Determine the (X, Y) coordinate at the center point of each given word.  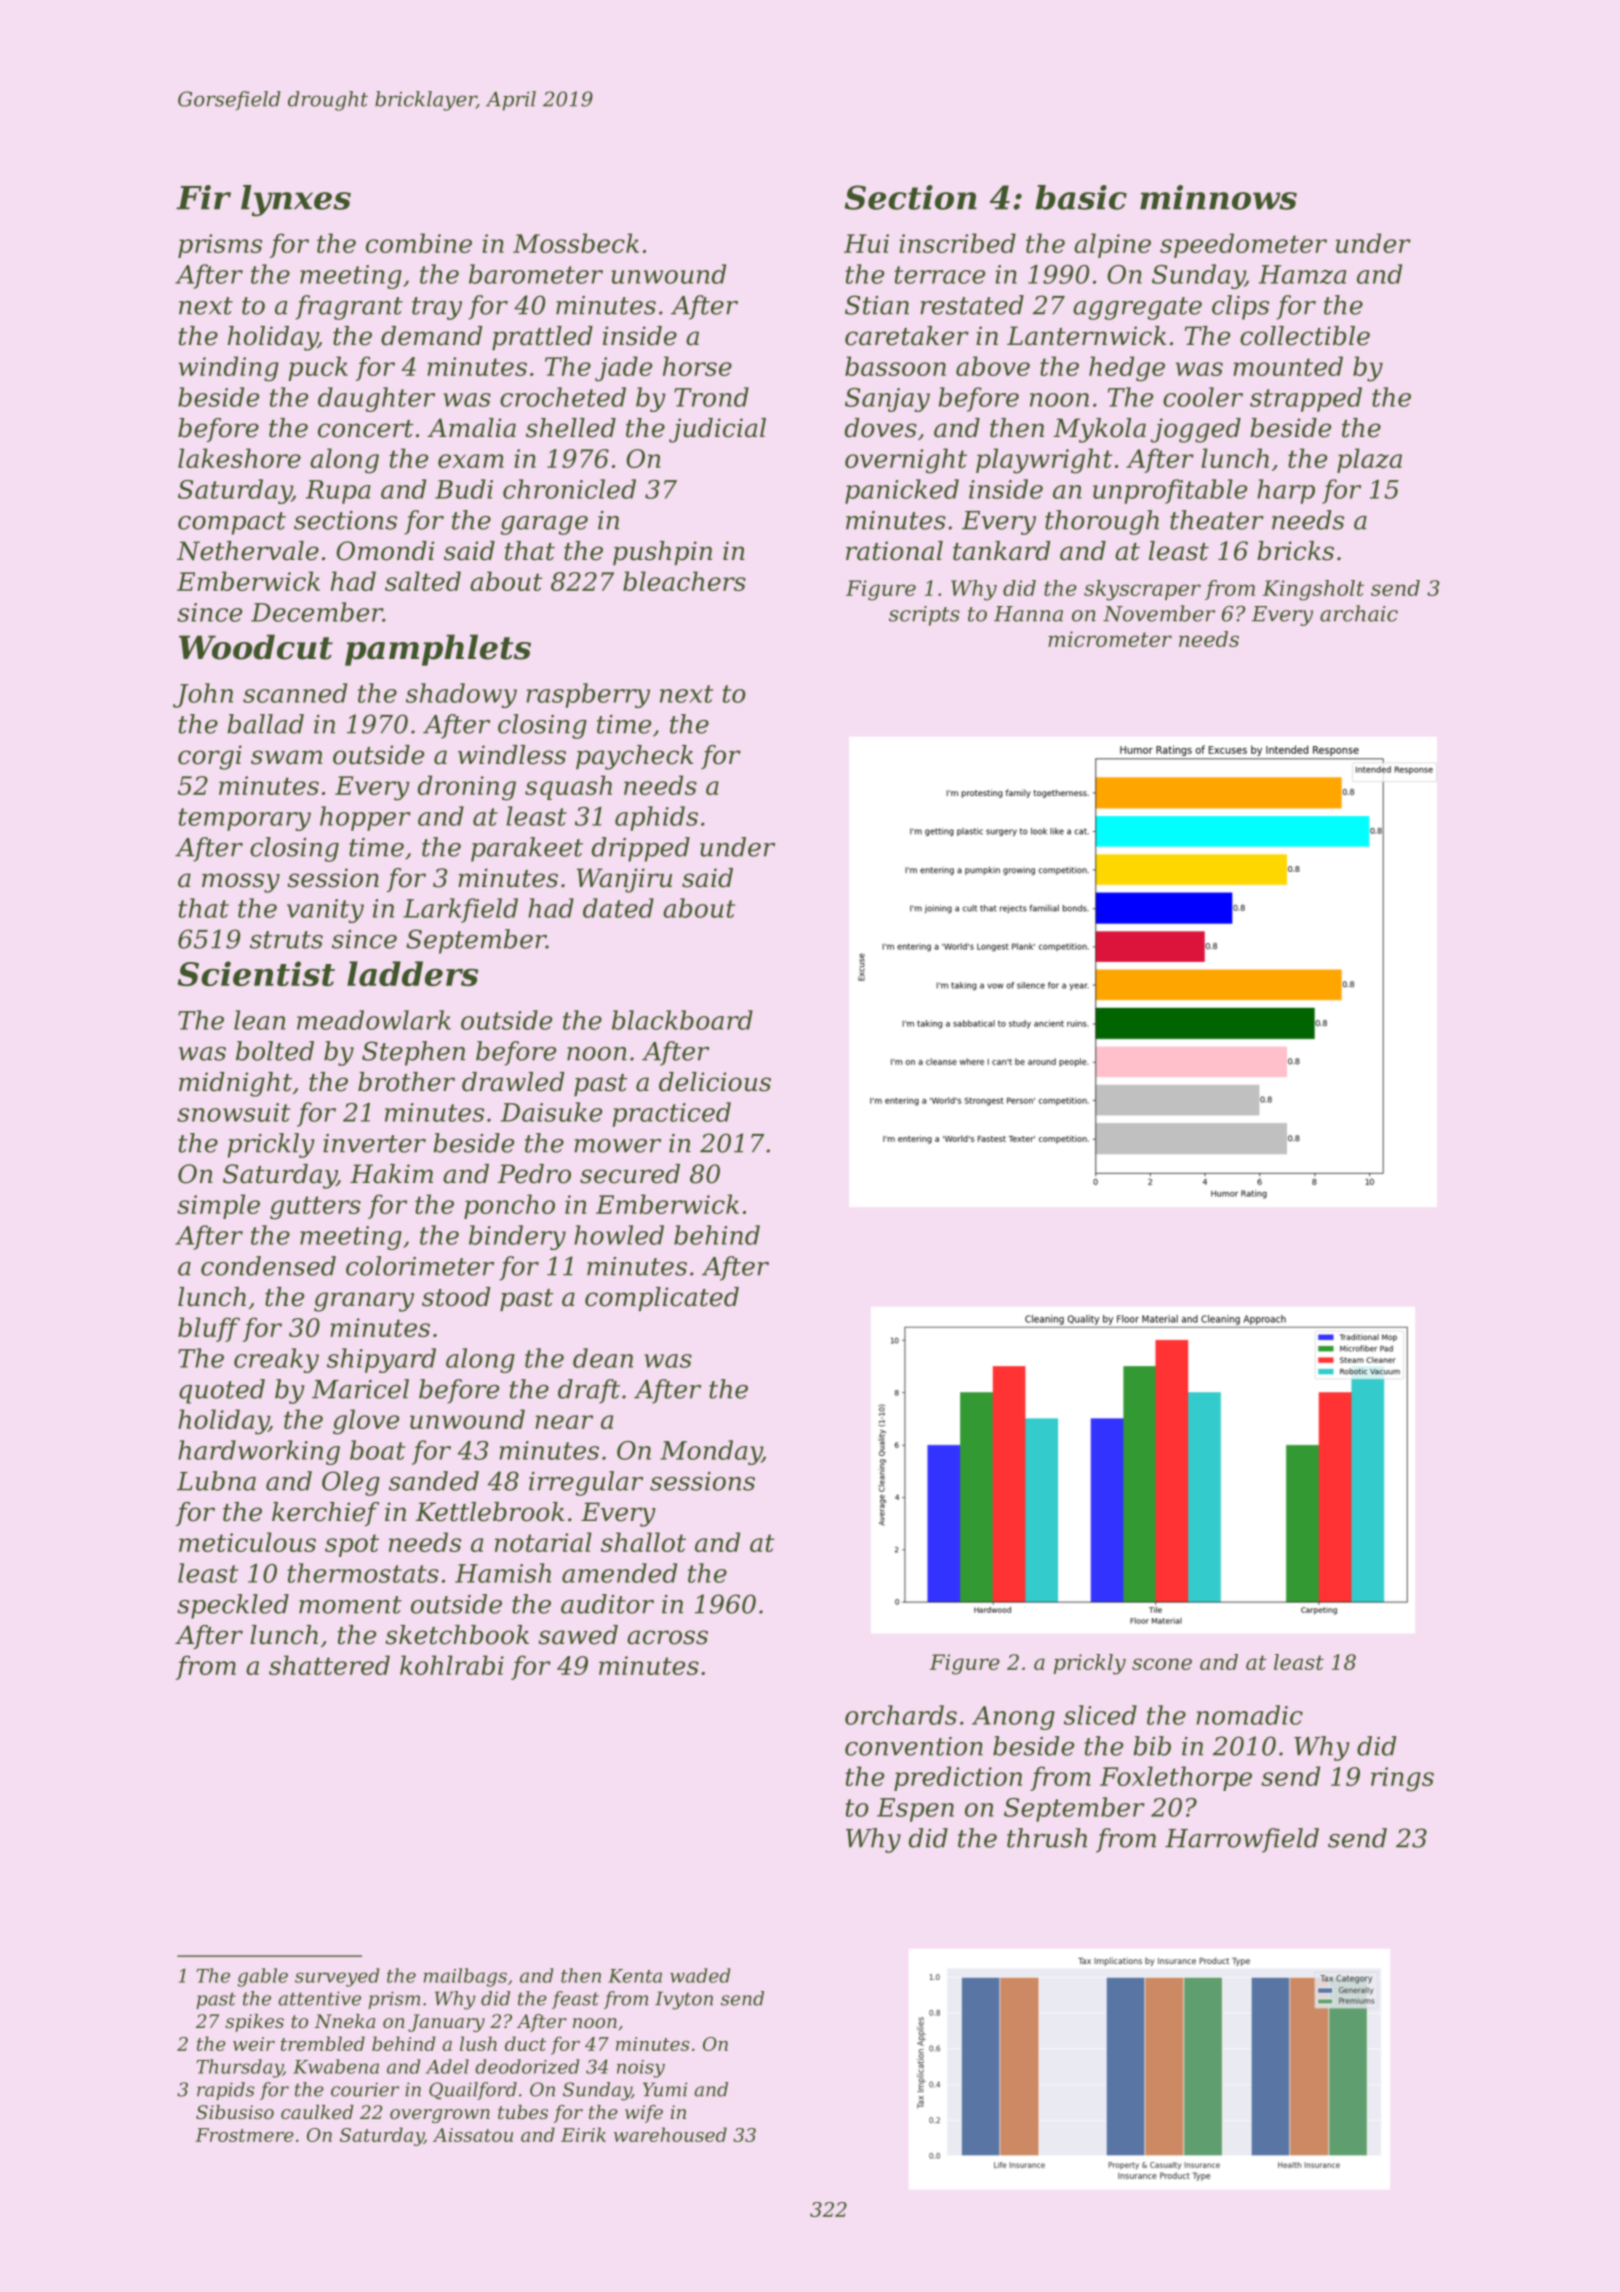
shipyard (381, 1360)
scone (1162, 1664)
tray (437, 308)
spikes (254, 2023)
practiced (671, 1114)
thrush (1047, 1838)
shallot (643, 1542)
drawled (513, 1082)
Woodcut (256, 647)
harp (1286, 491)
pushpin (662, 553)
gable (262, 1977)
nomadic (1249, 1715)
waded (700, 1975)
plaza (1369, 460)
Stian (877, 305)
